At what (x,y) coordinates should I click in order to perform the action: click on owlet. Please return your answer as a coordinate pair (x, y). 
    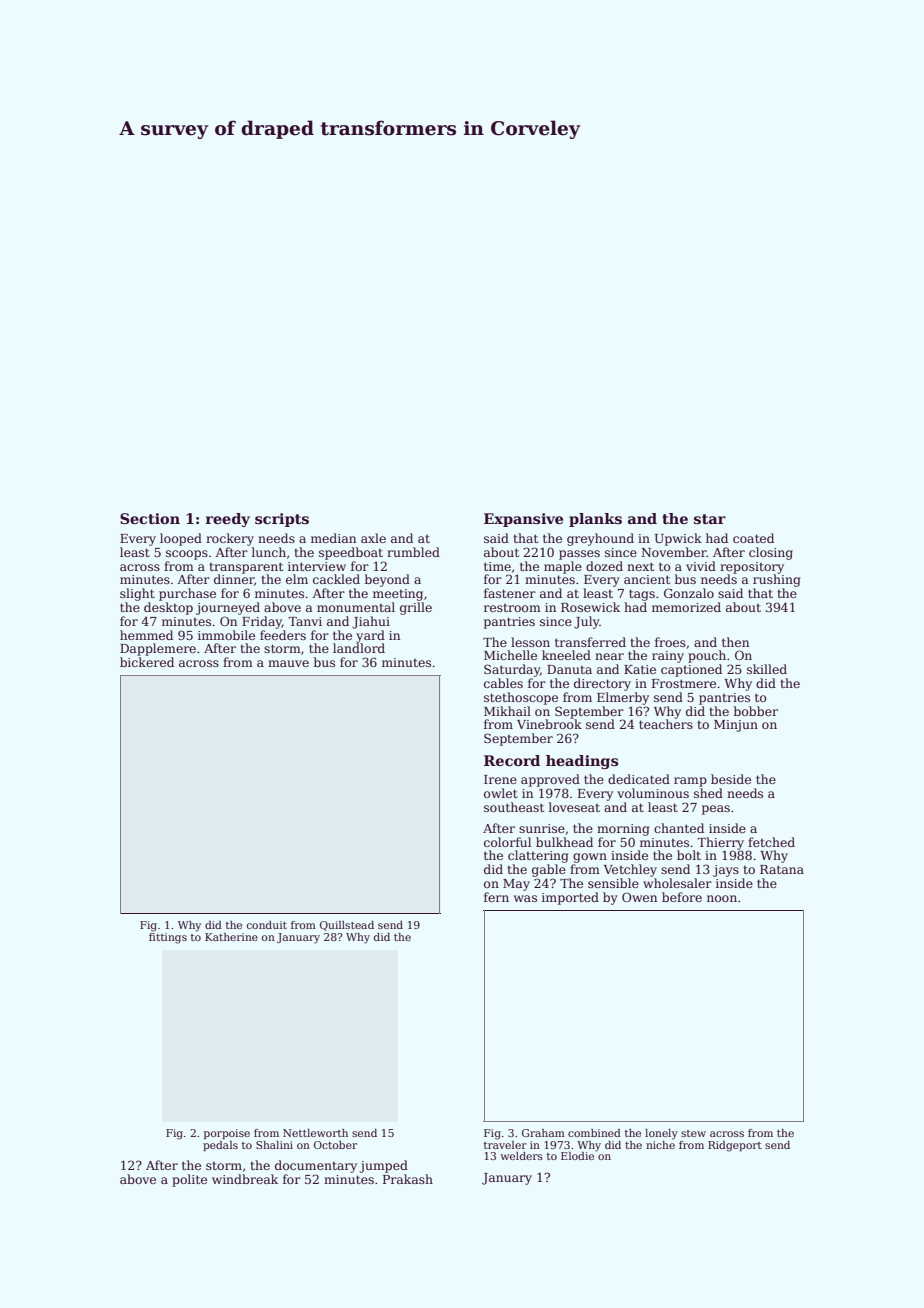
    Looking at the image, I should click on (501, 793).
